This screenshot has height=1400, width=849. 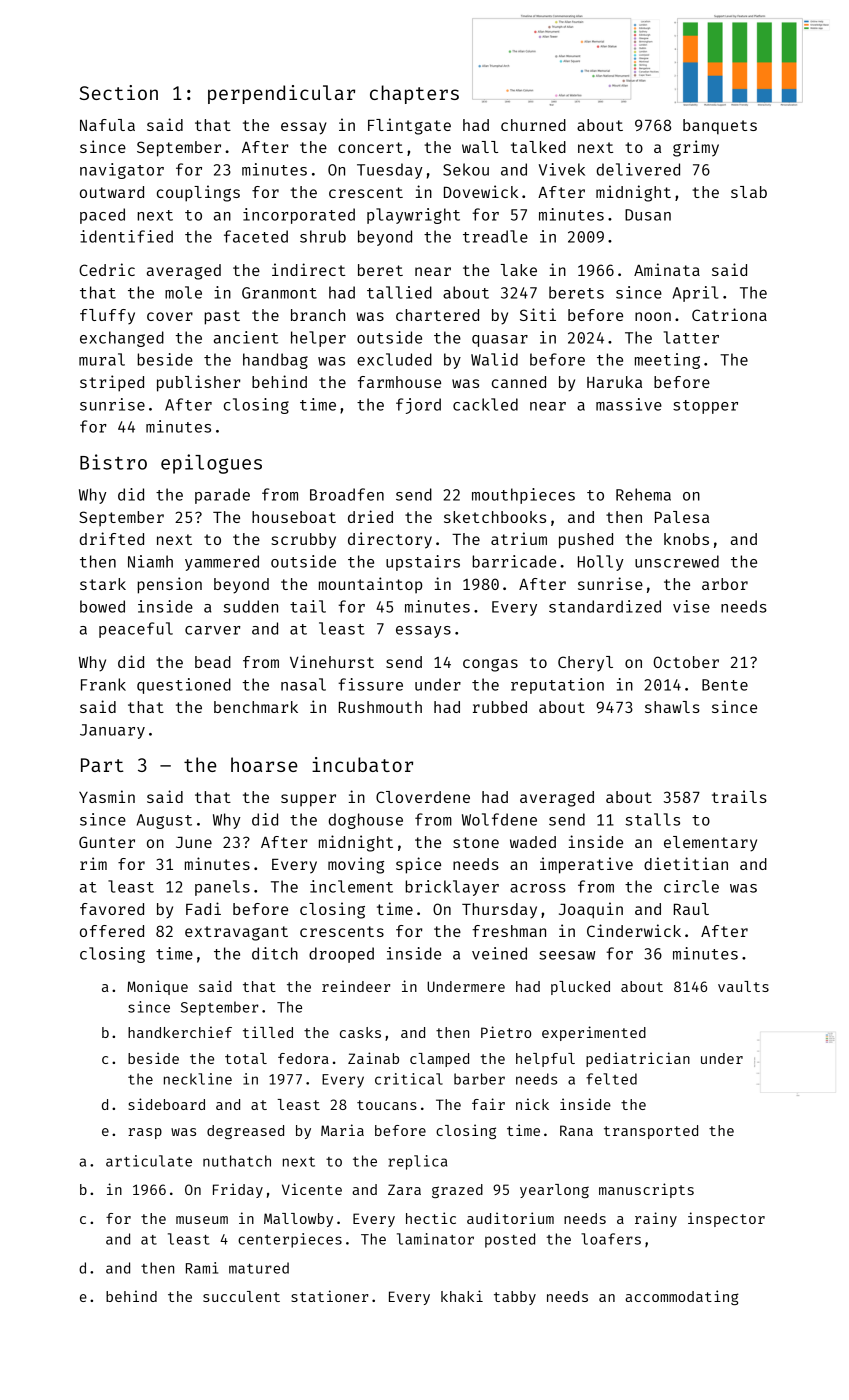 I want to click on museum, so click(x=202, y=1220).
